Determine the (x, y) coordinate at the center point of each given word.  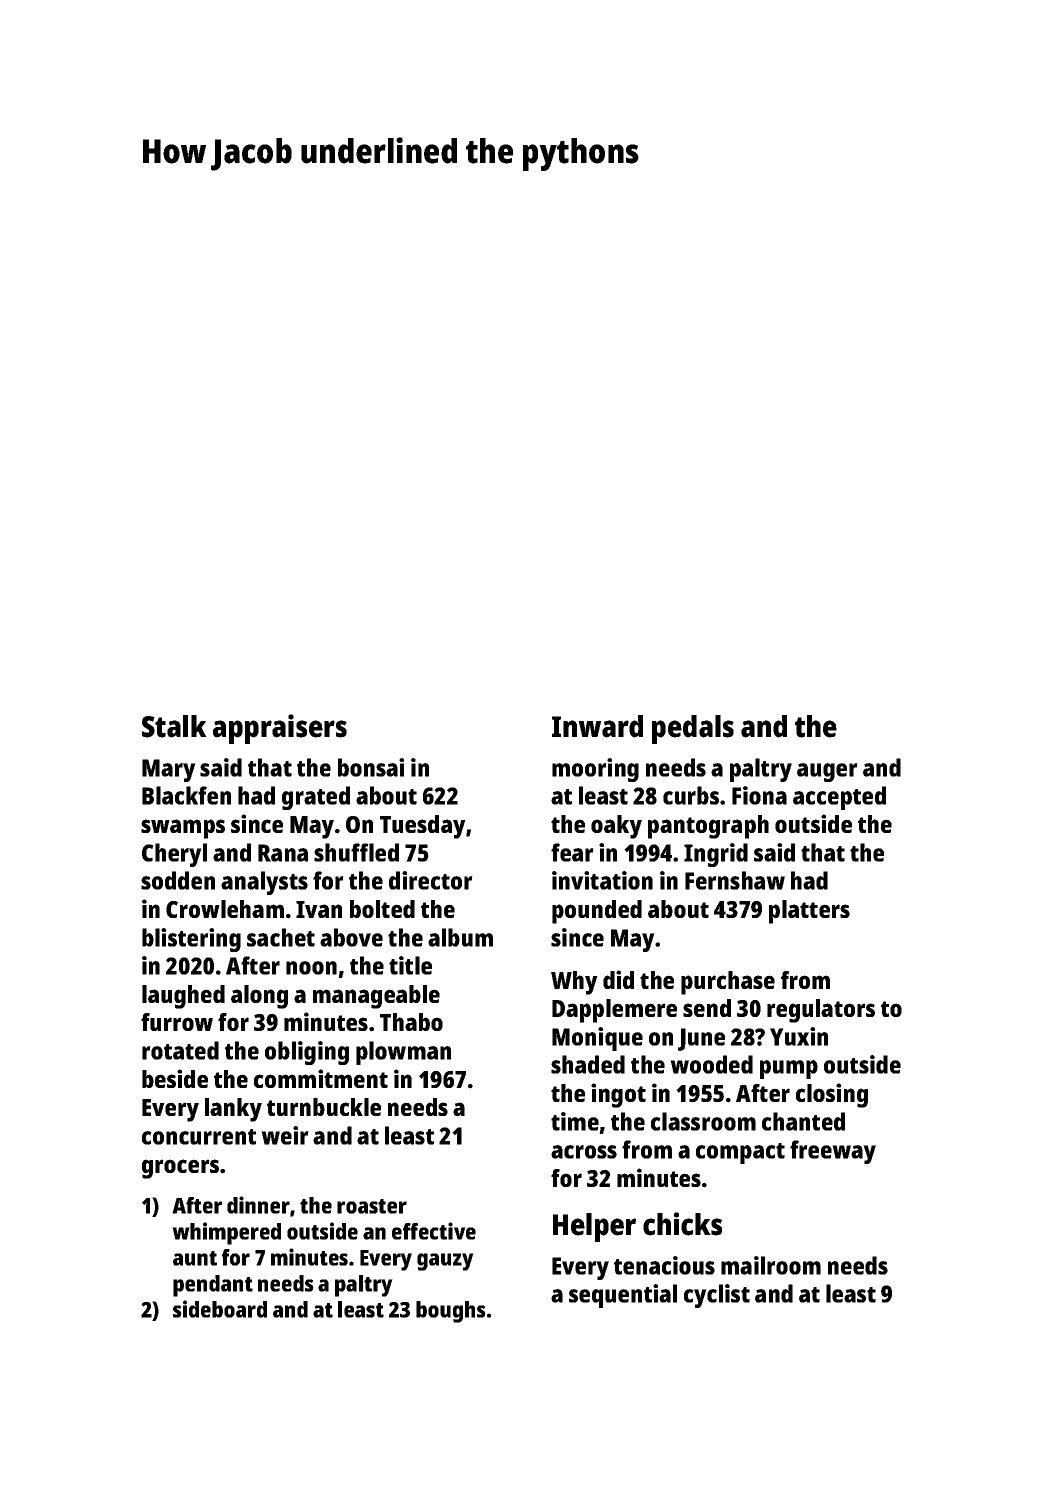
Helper (594, 1227)
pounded (597, 912)
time (575, 1121)
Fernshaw (735, 880)
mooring (595, 770)
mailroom (771, 1265)
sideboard (220, 1309)
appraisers (280, 729)
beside (175, 1078)
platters (809, 912)
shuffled (356, 852)
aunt (195, 1258)
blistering (191, 940)
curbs (691, 795)
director (431, 880)
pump (789, 1069)
